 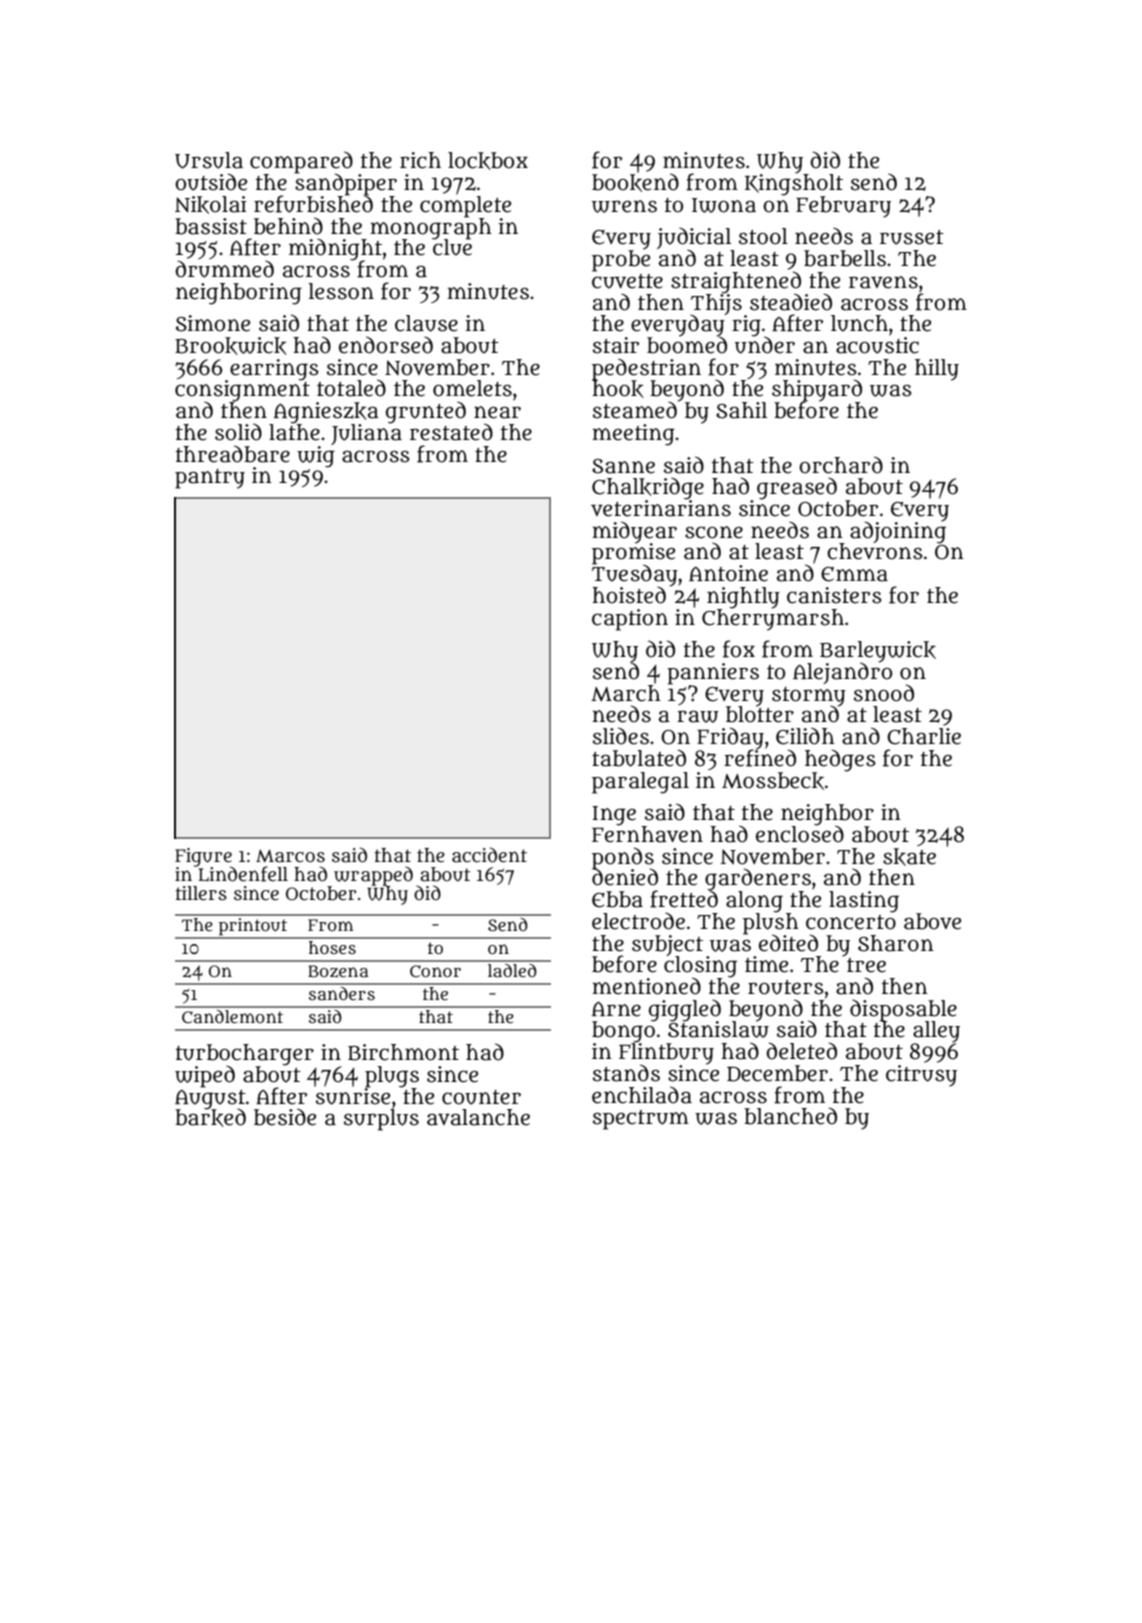 I want to click on Figure, so click(x=203, y=857).
